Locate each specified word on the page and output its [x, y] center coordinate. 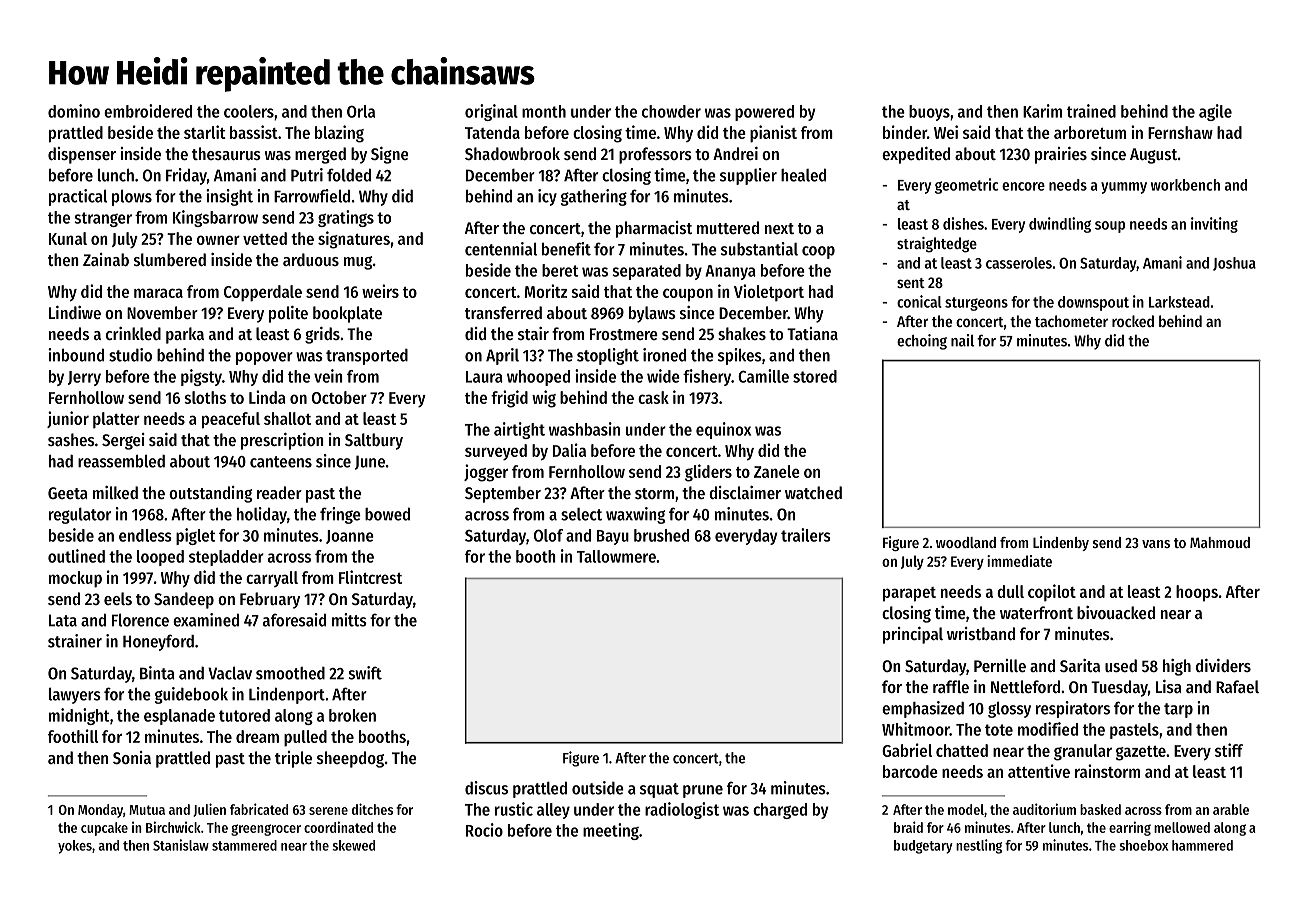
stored [815, 376]
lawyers [75, 696]
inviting [1214, 225]
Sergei [123, 441]
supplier [748, 176]
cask [653, 397]
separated [646, 272]
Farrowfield [312, 196]
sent [911, 283]
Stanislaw [181, 845]
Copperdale [263, 293]
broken [352, 715]
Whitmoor [916, 729]
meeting [611, 831]
